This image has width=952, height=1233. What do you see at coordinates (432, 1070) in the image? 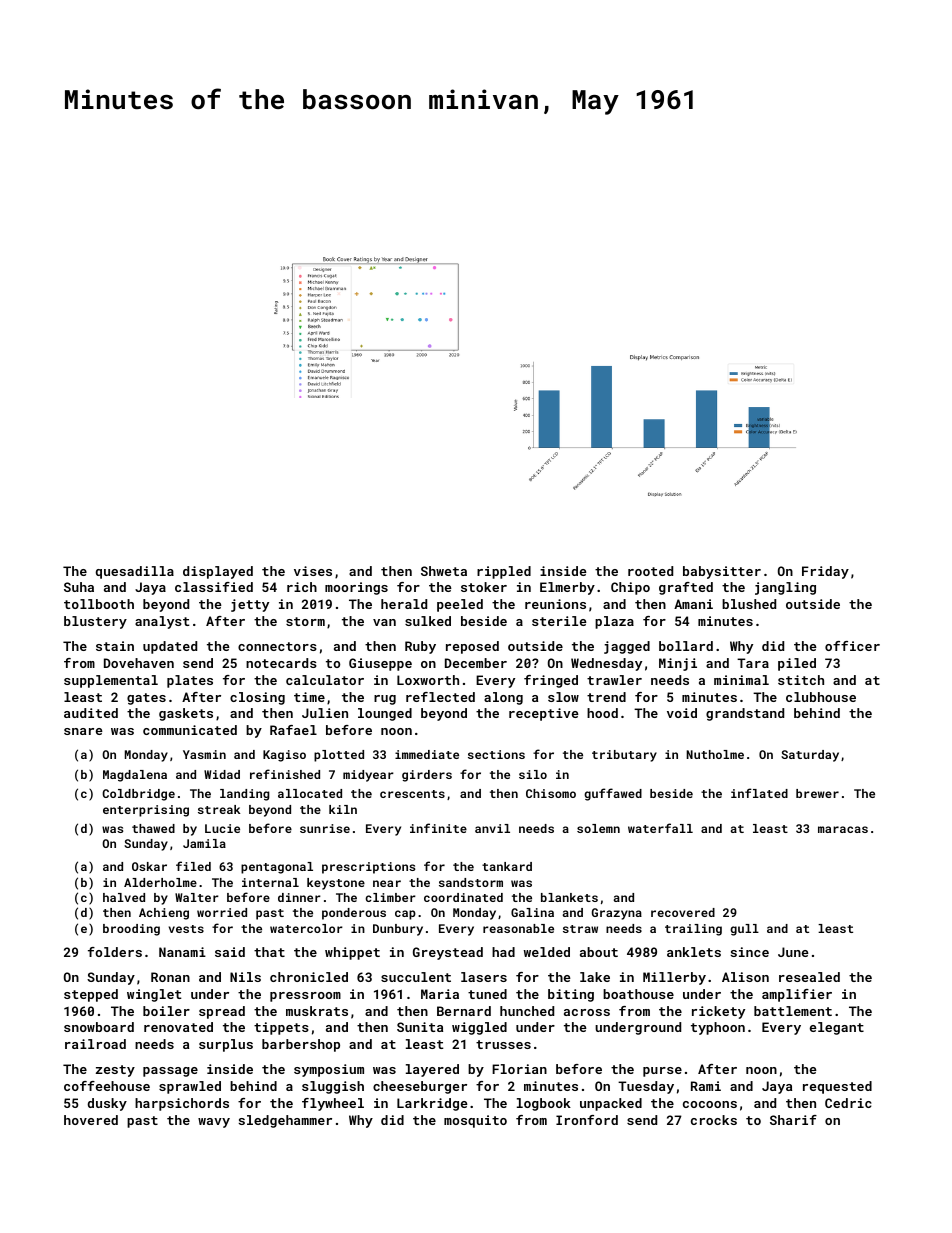
I see `layered` at bounding box center [432, 1070].
